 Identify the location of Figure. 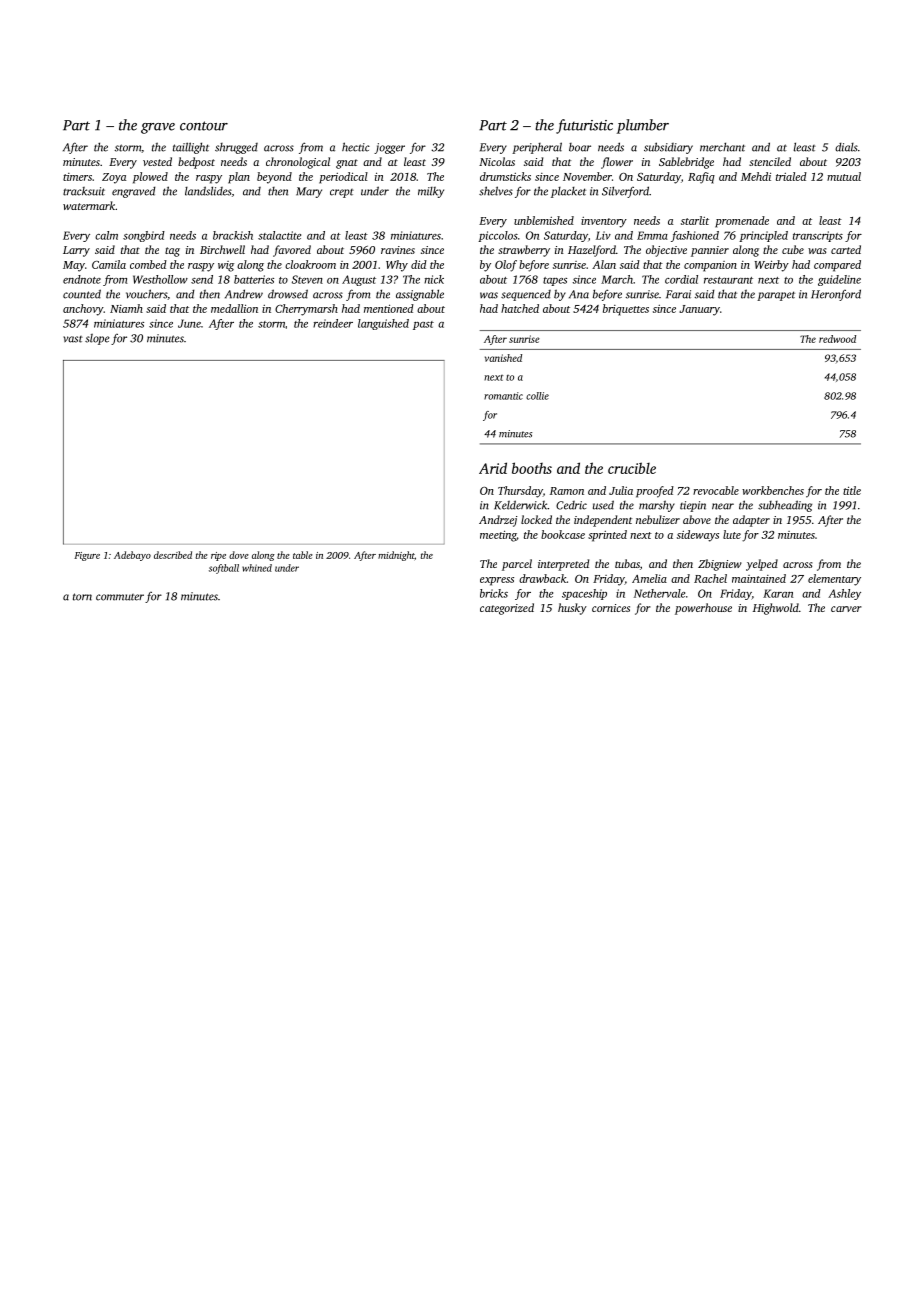
(87, 556).
